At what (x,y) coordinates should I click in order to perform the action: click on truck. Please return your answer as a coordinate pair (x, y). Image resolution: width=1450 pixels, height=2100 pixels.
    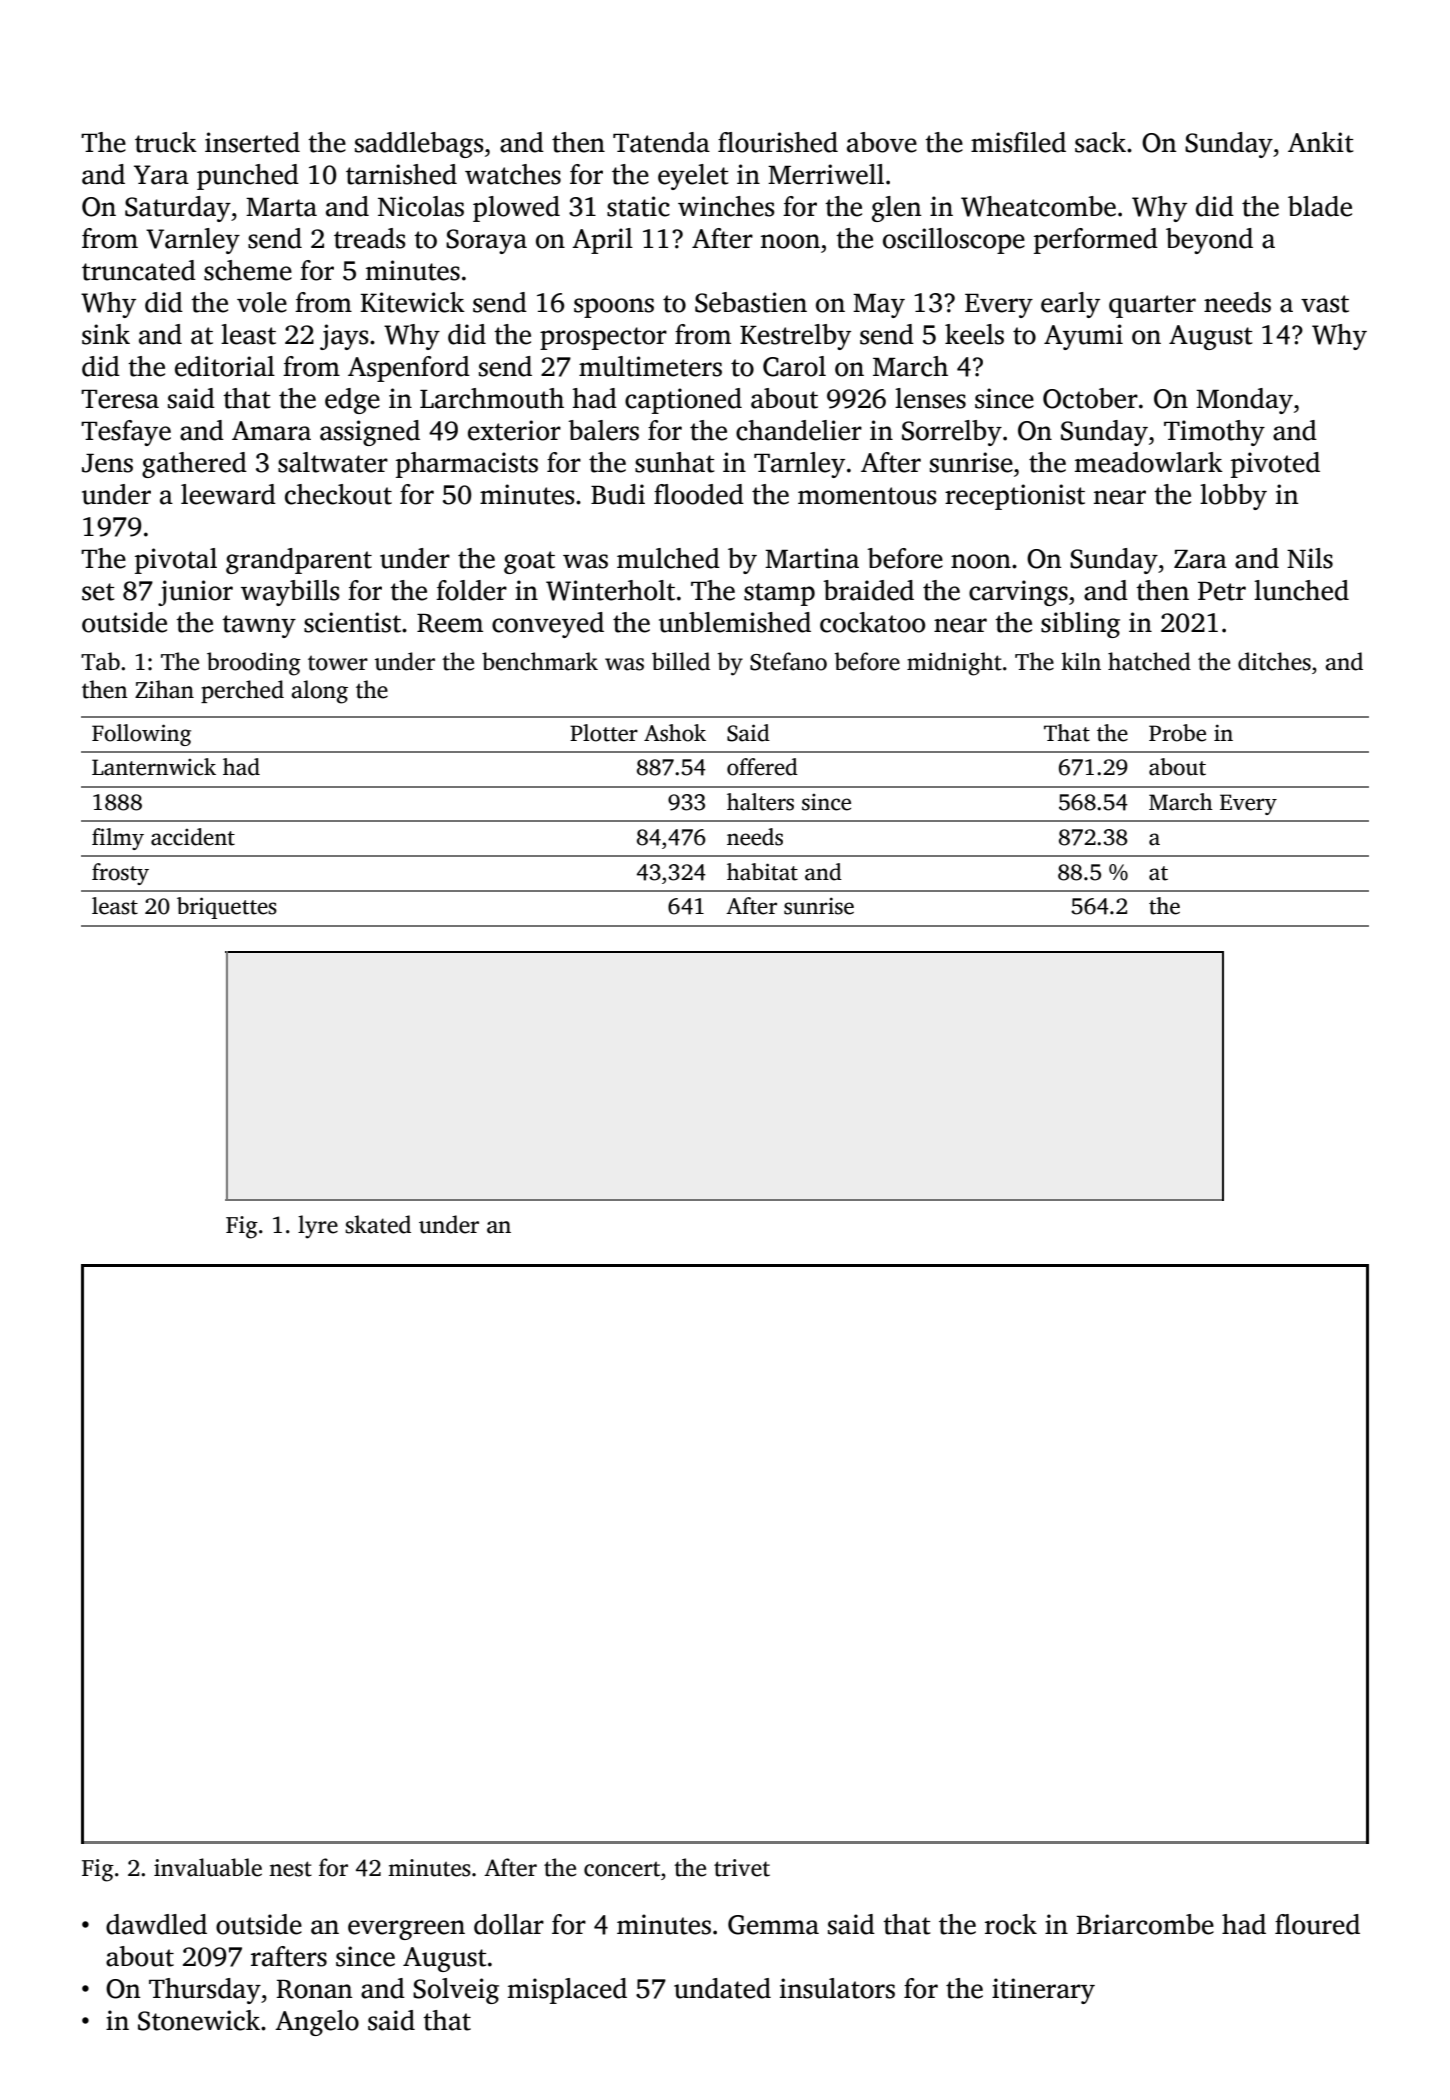
    Looking at the image, I should click on (166, 142).
